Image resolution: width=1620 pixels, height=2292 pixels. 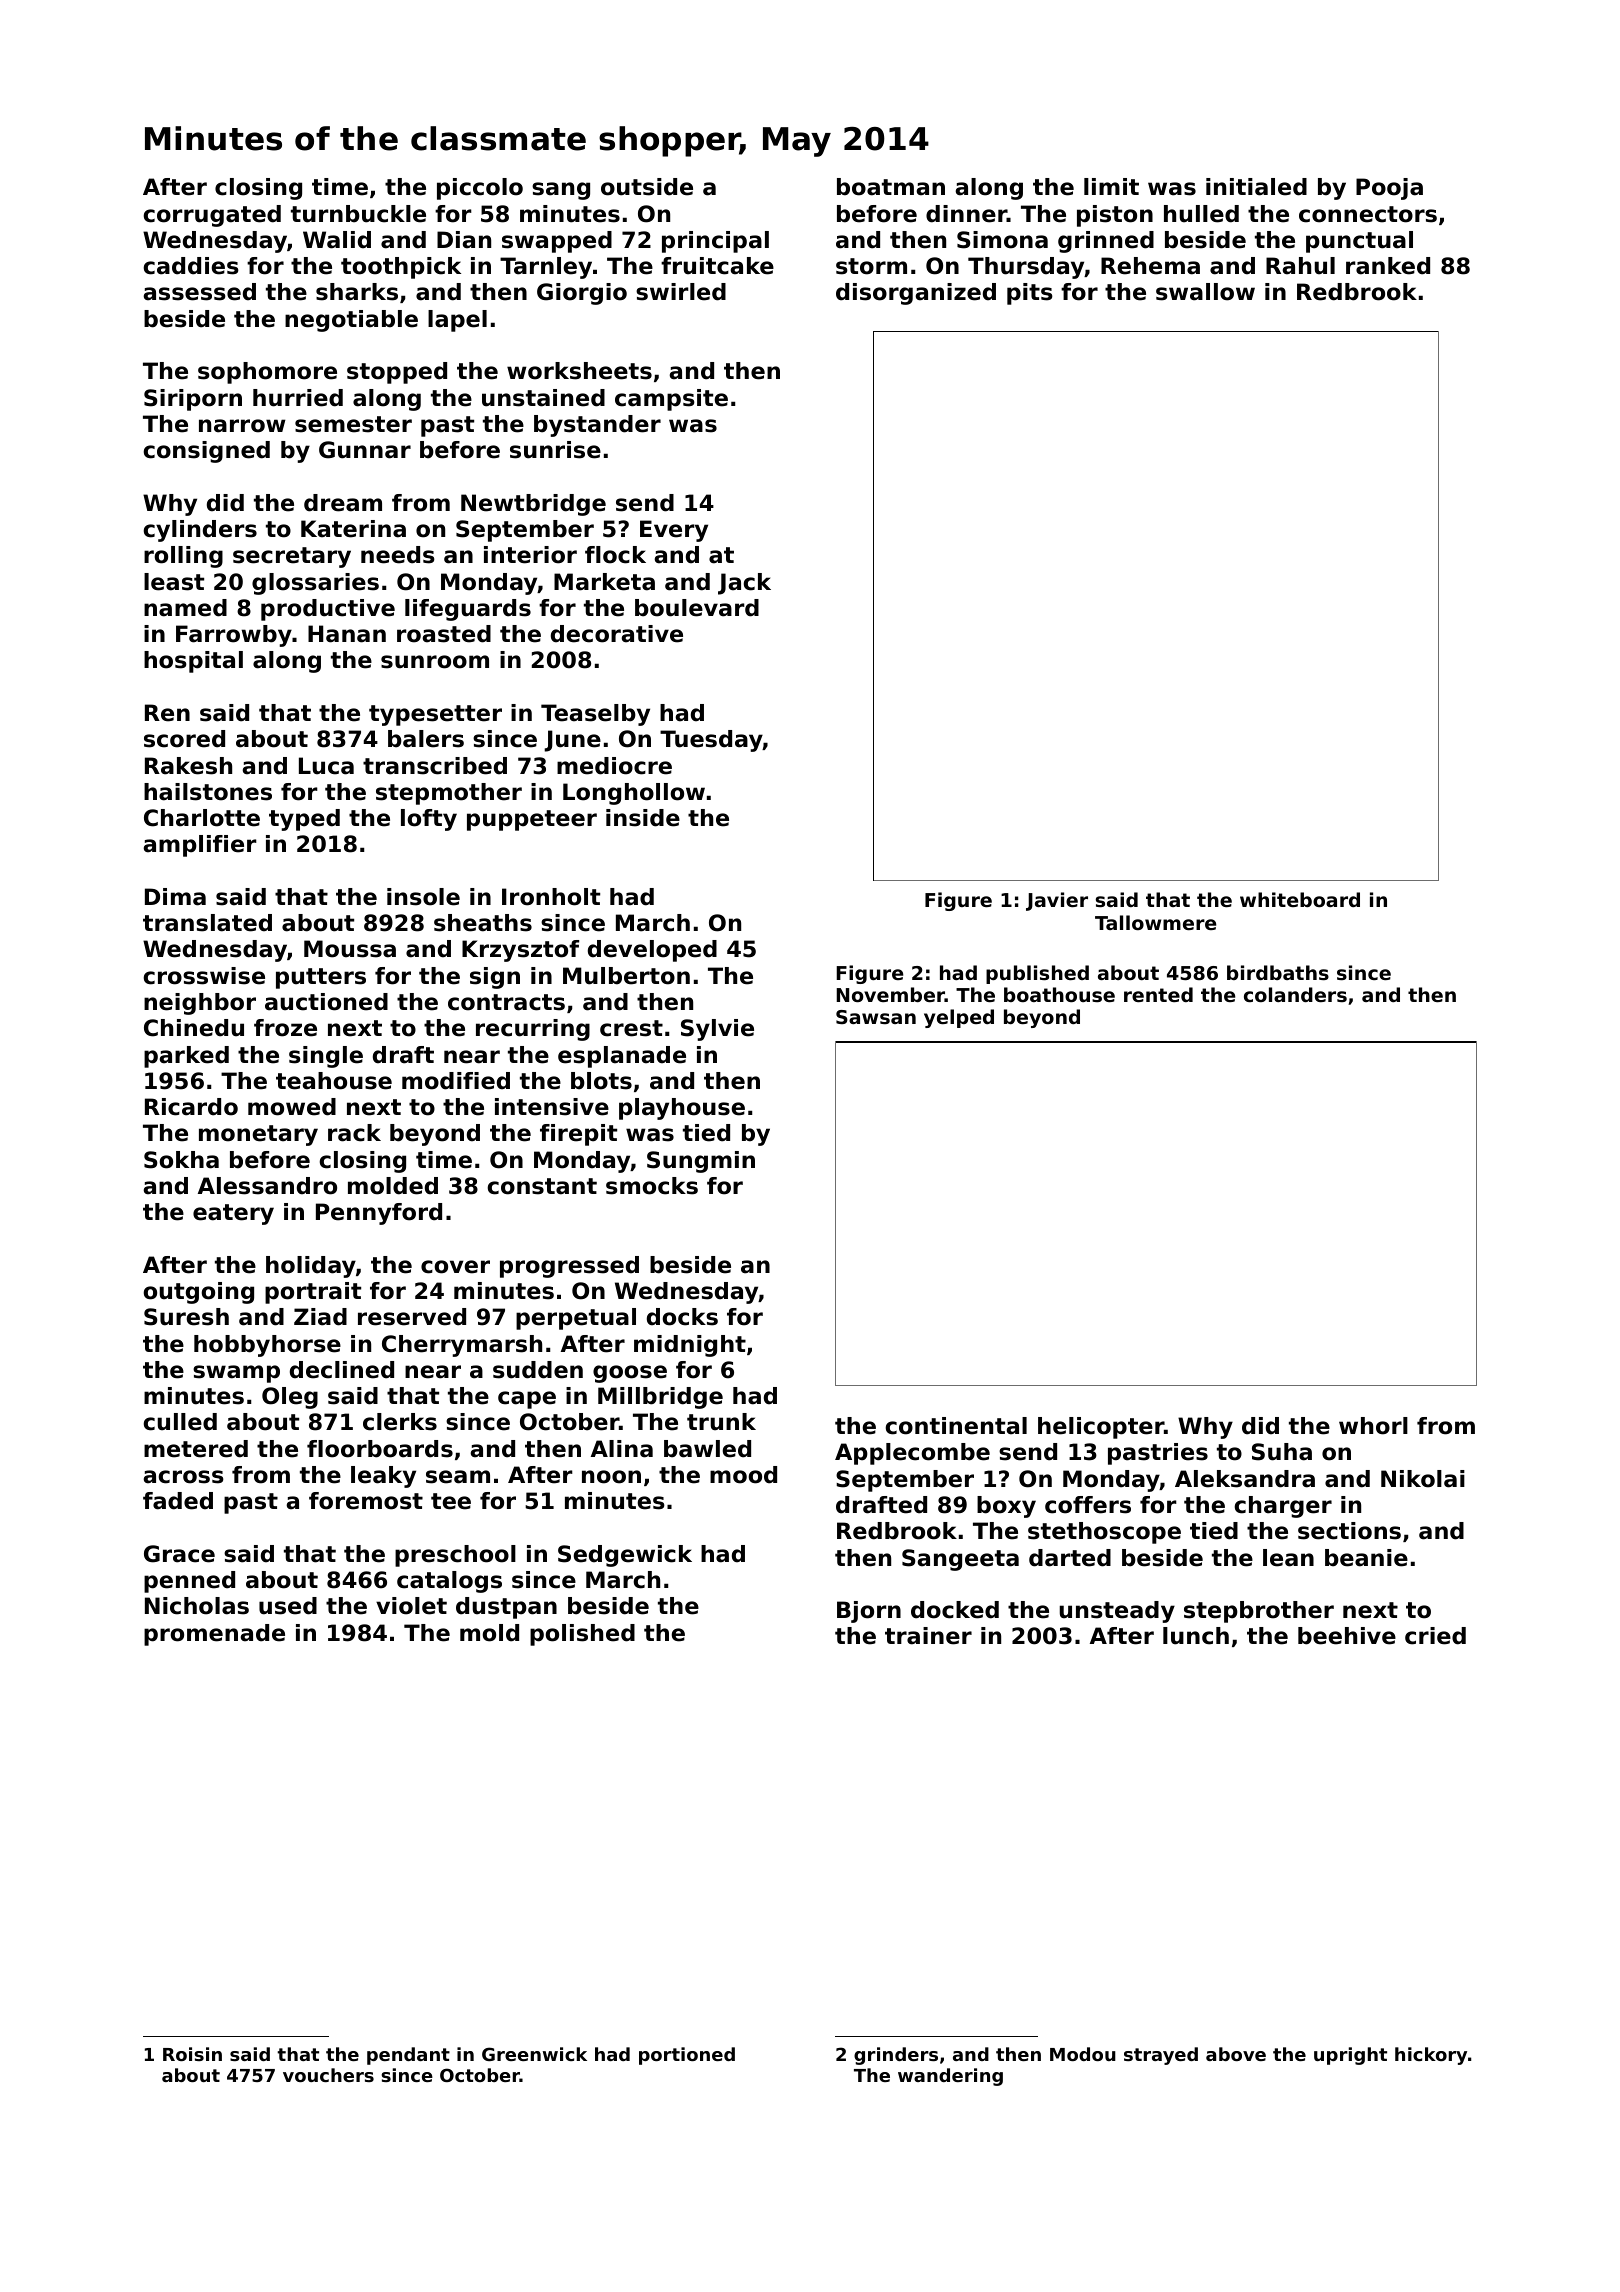 What do you see at coordinates (891, 187) in the screenshot?
I see `boatman` at bounding box center [891, 187].
